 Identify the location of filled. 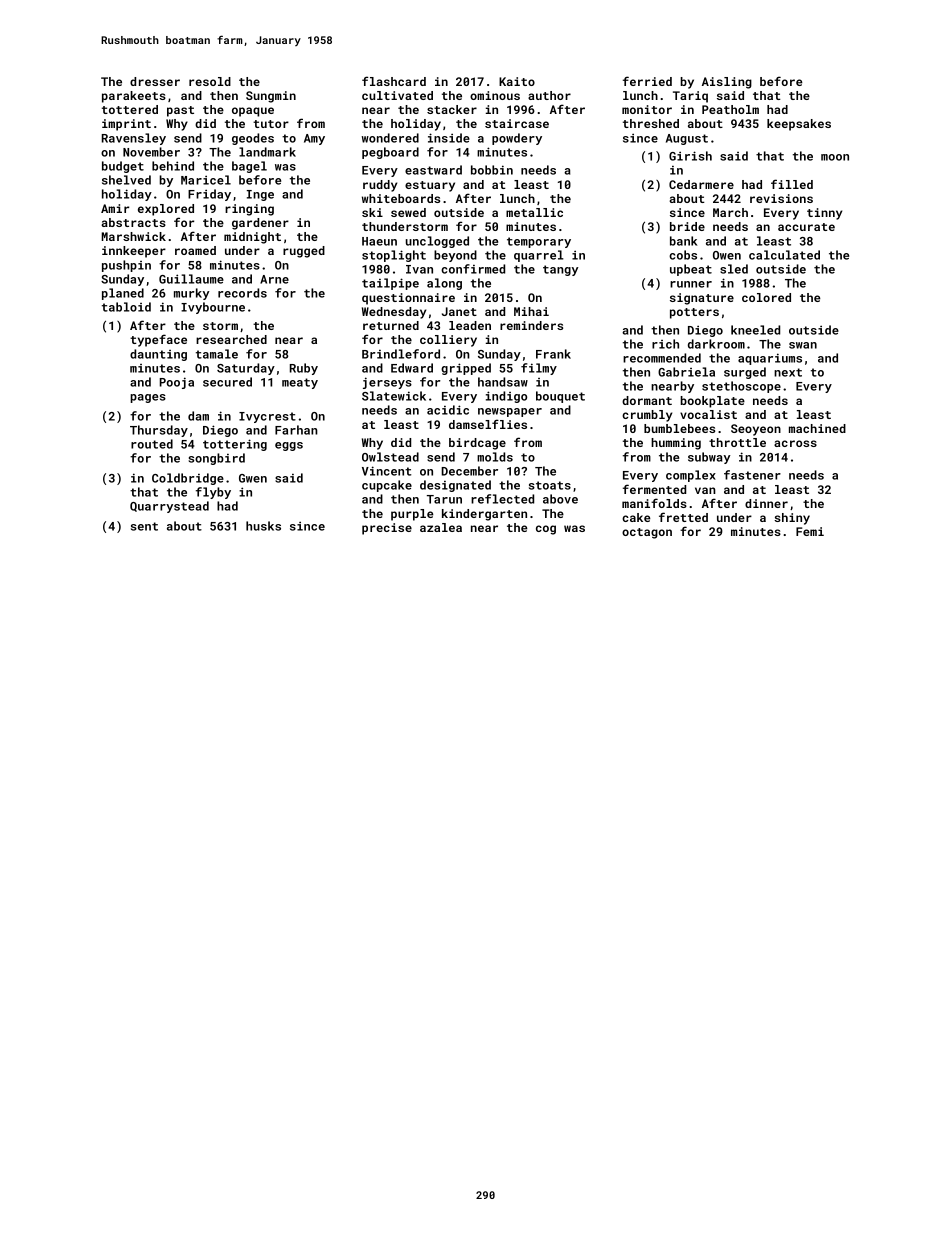
(792, 184).
